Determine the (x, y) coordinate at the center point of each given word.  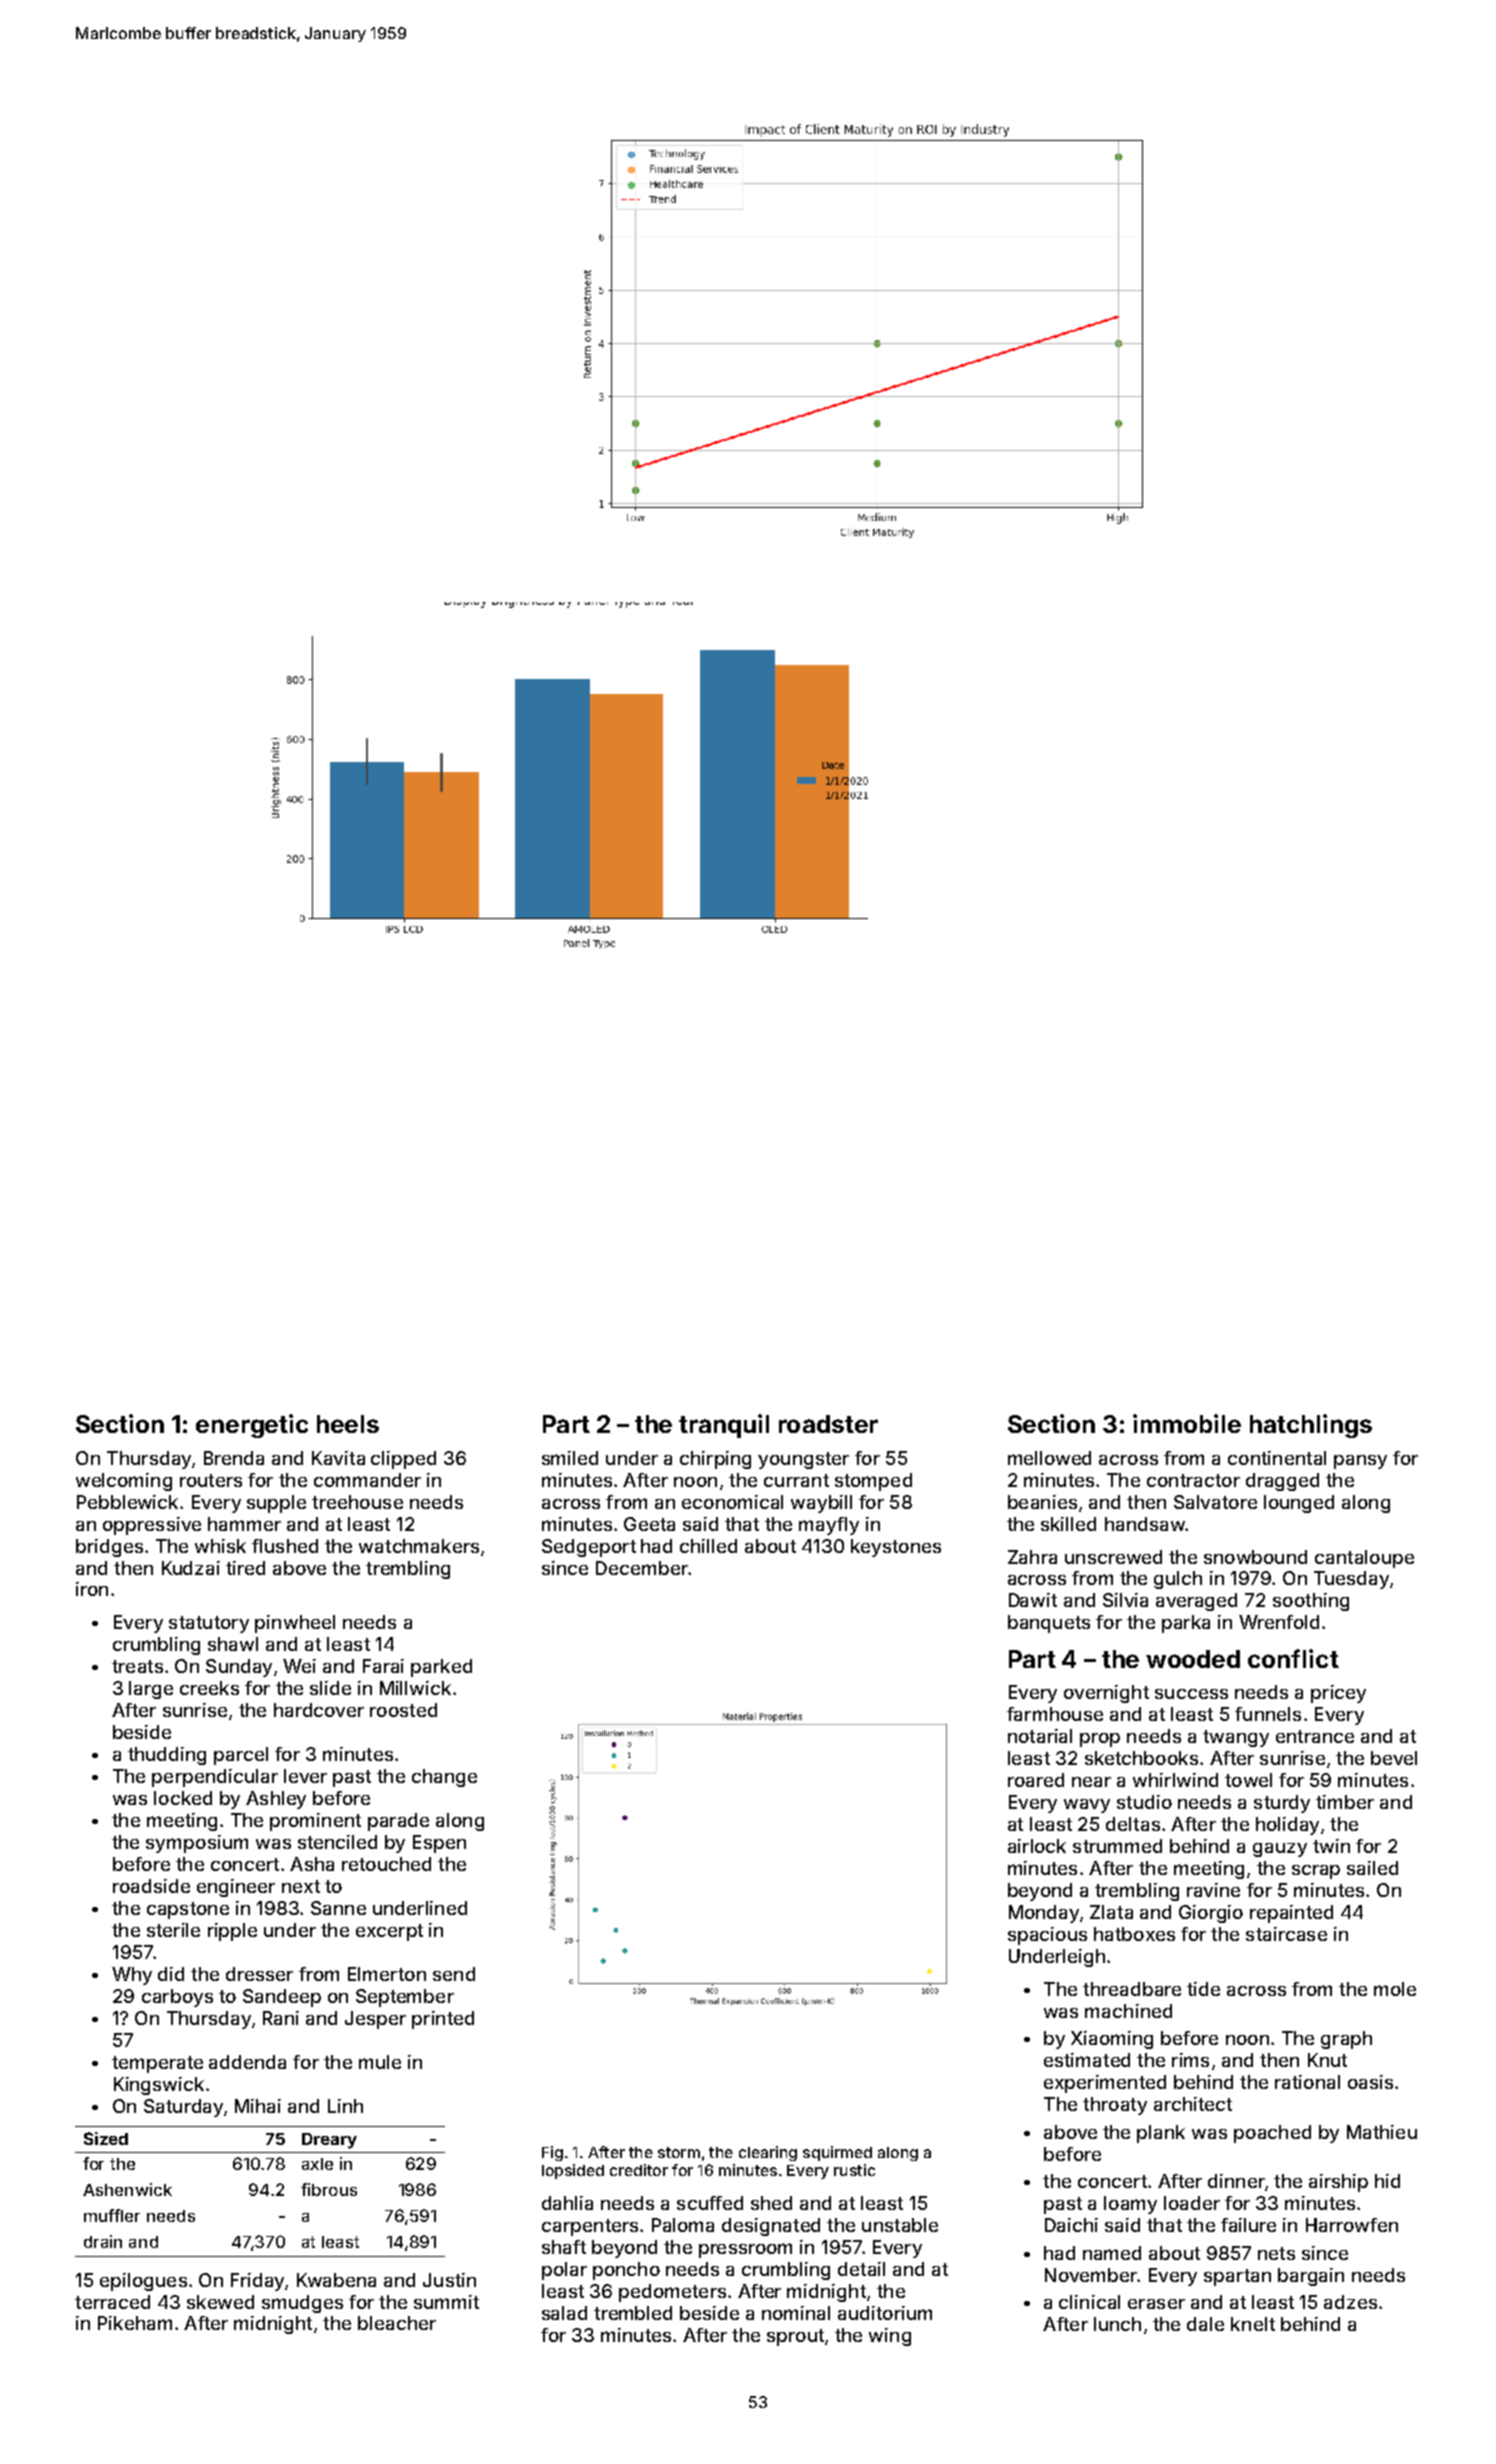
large (151, 1690)
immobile (1187, 1423)
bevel (1394, 1758)
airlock (1037, 1846)
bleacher (397, 2323)
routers (211, 1480)
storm (679, 2152)
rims (1190, 2060)
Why (132, 1976)
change (444, 1778)
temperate (157, 2064)
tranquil (724, 1426)
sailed (1372, 1868)
